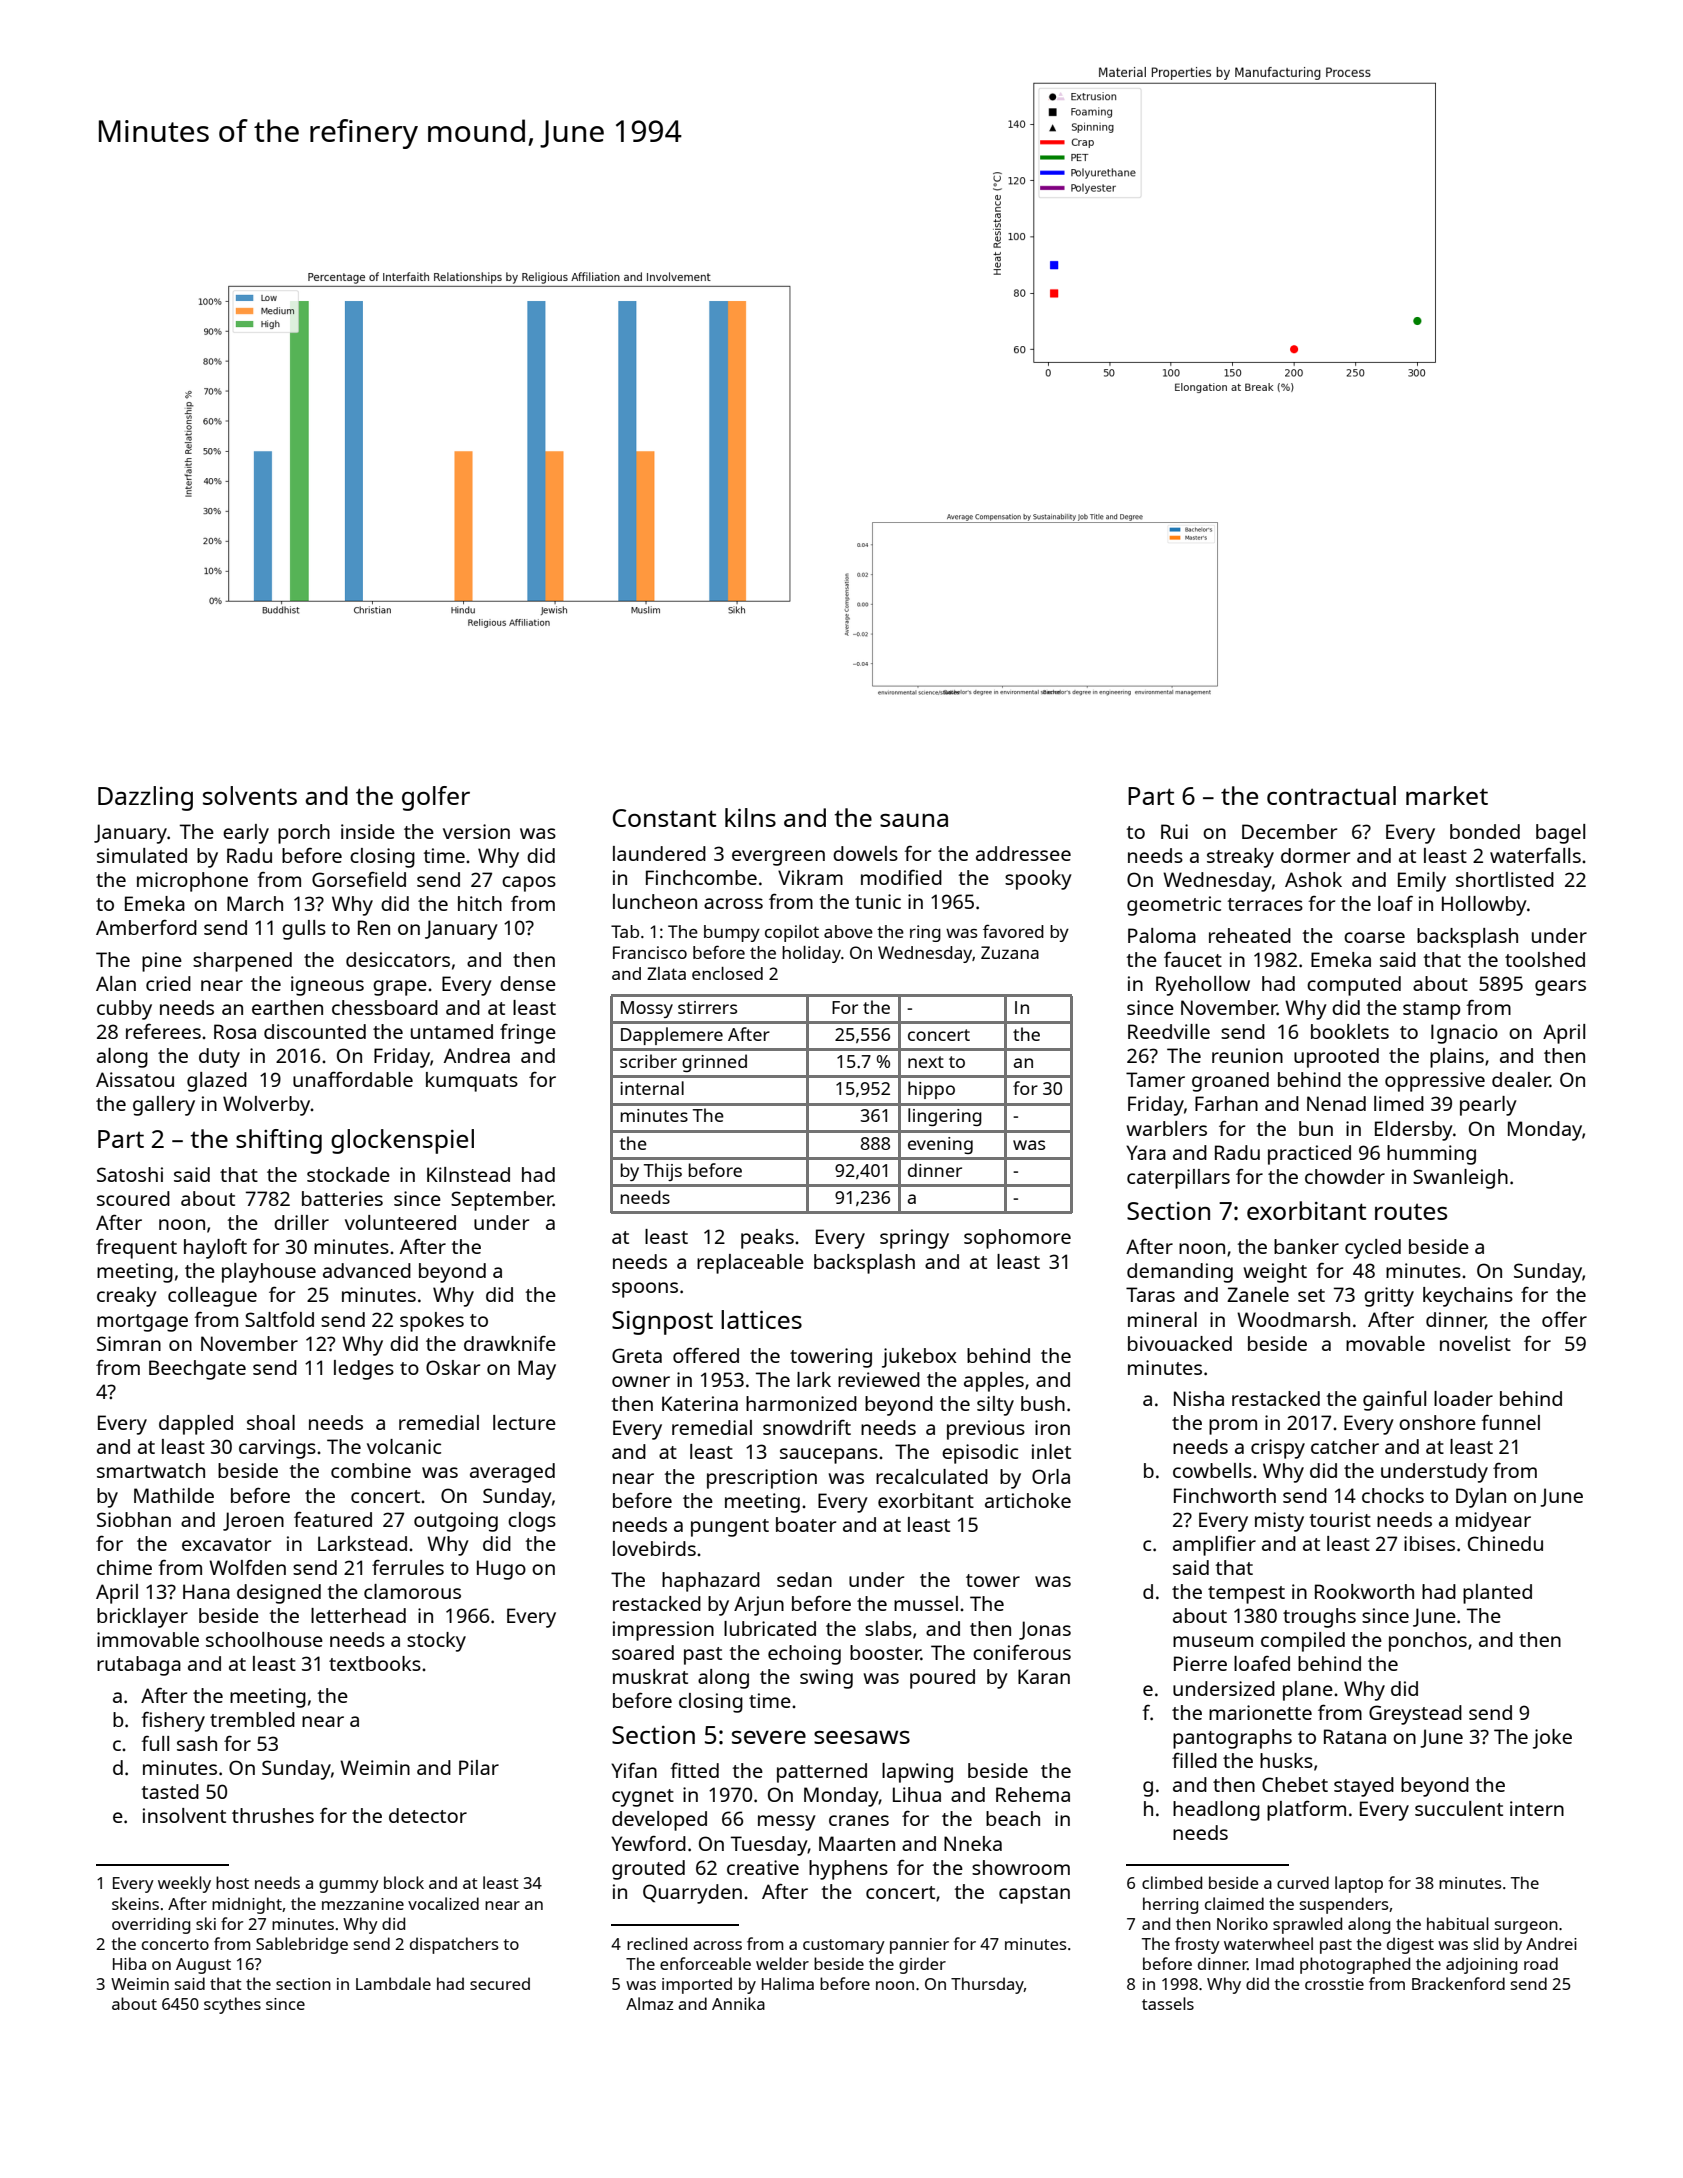 The height and width of the image is (2178, 1683). I want to click on favored, so click(1013, 931).
